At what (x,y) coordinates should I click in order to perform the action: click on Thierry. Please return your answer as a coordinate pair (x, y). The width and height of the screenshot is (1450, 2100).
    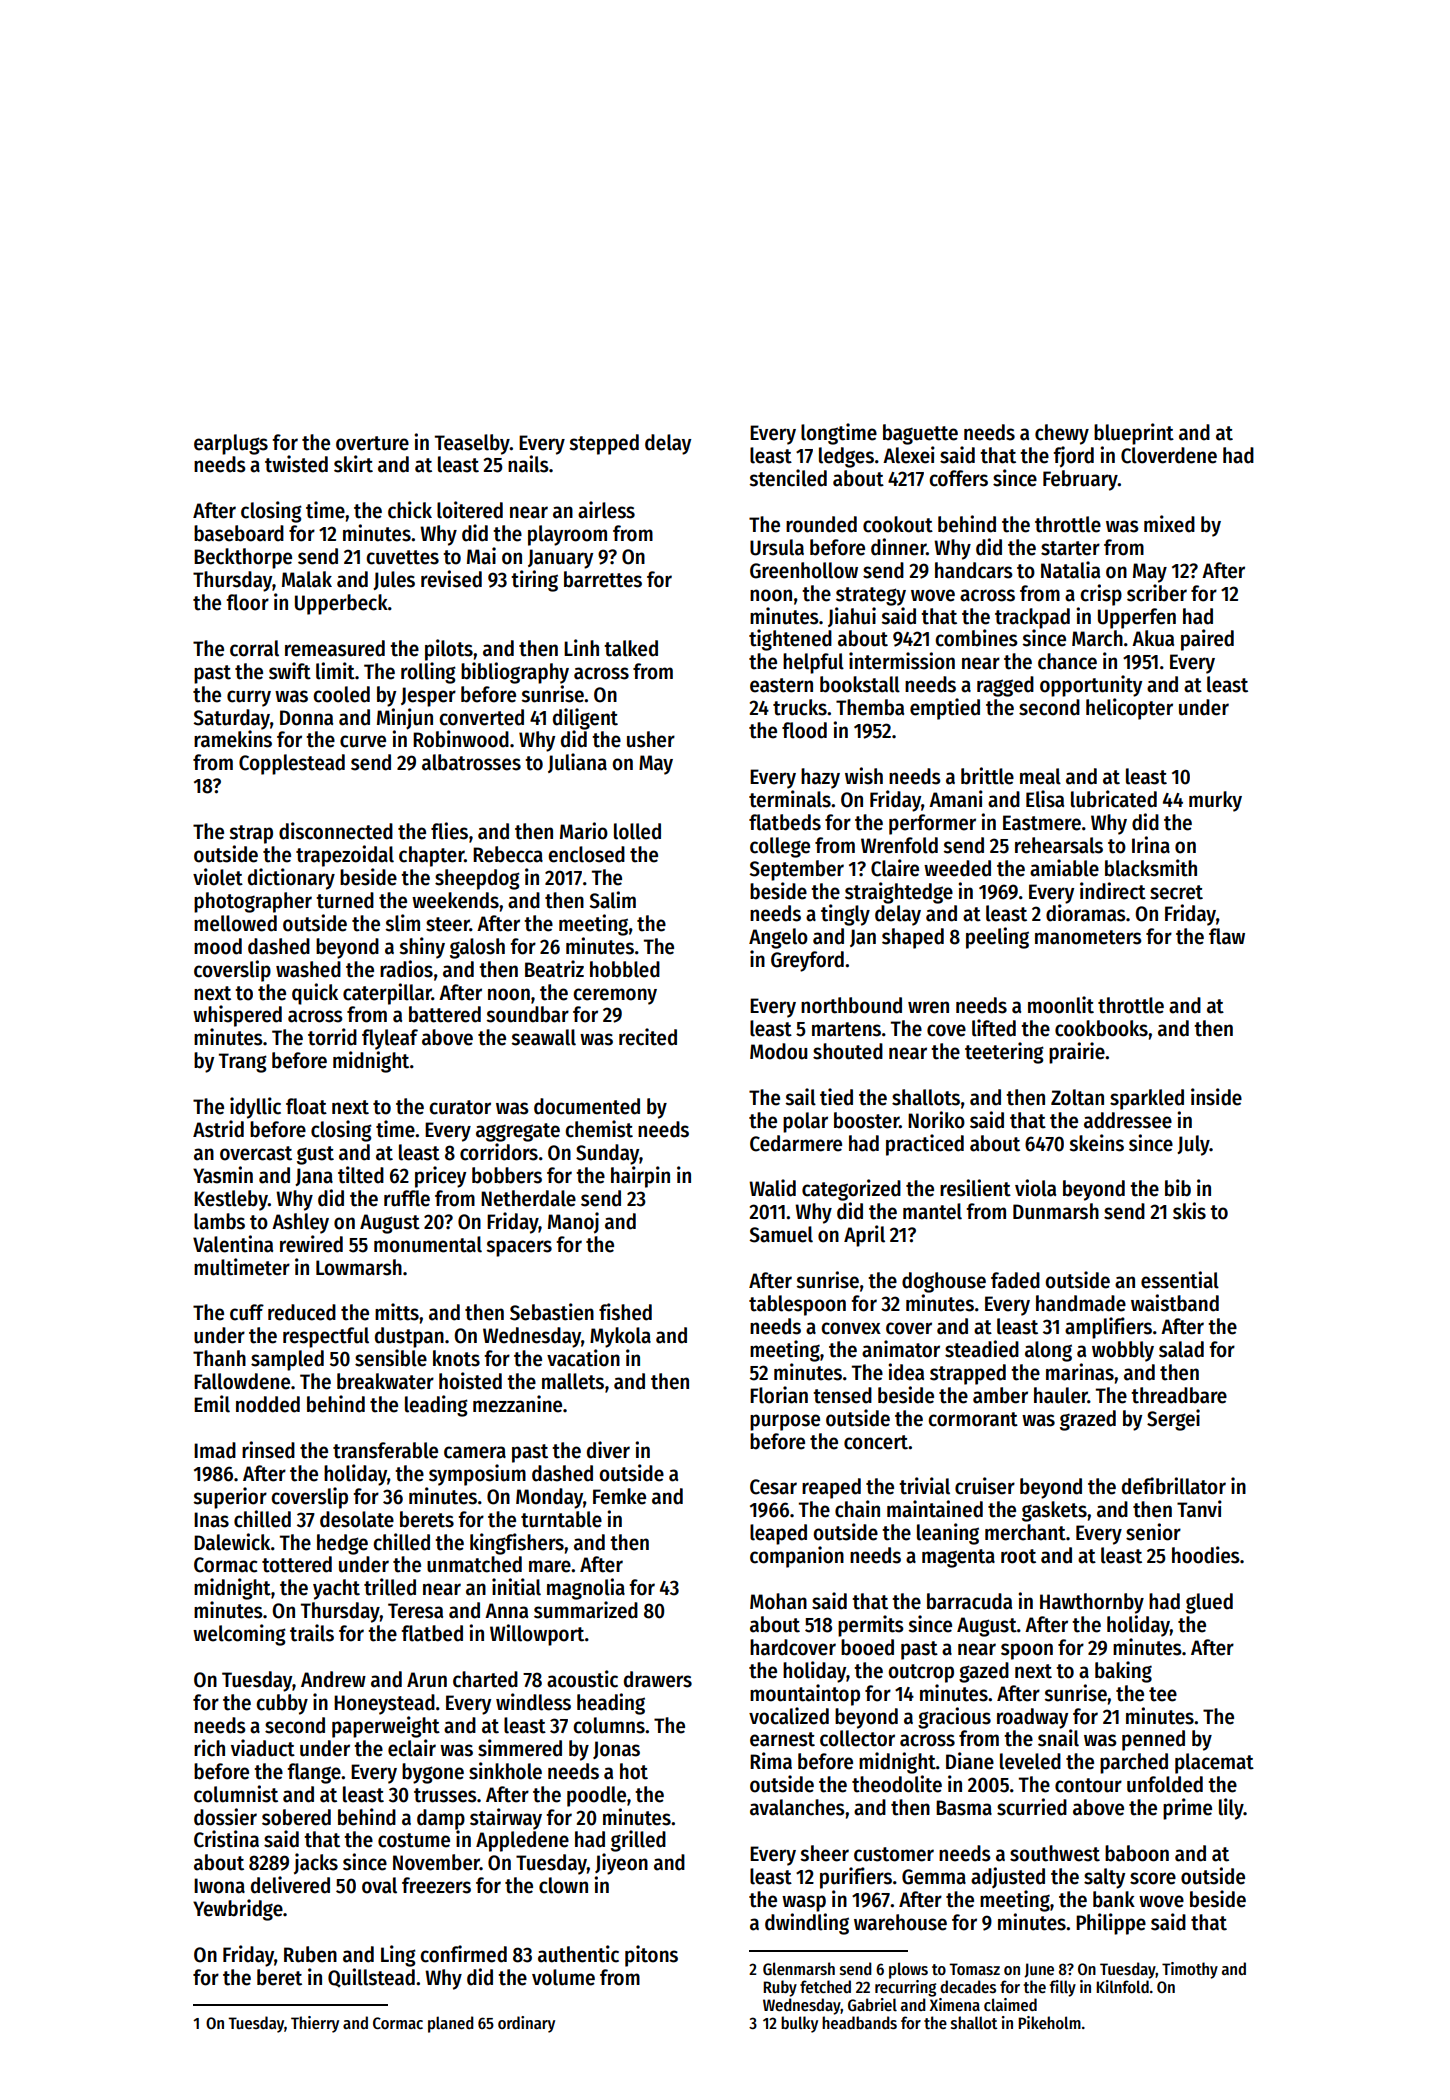
    Looking at the image, I should click on (315, 2024).
